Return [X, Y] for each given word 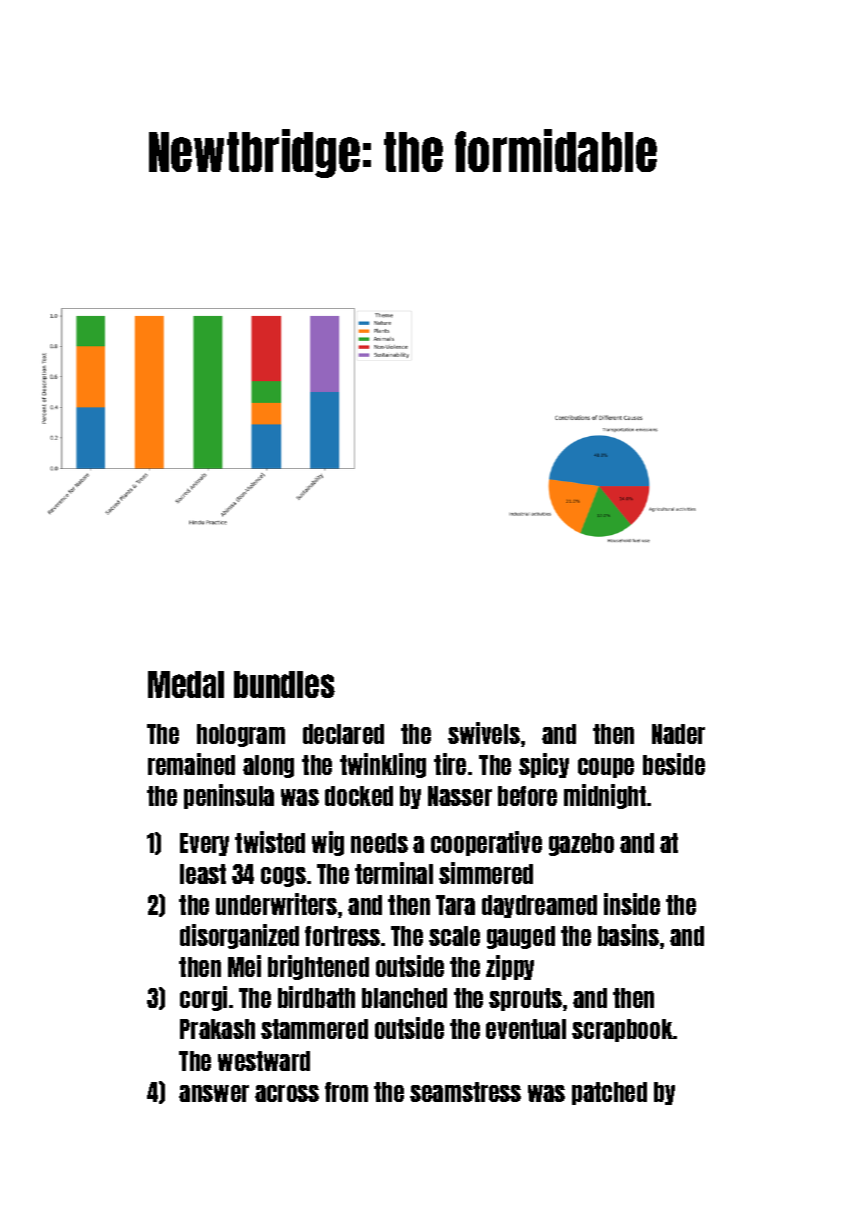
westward [264, 1061]
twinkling [383, 765]
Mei [244, 966]
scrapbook [622, 1030]
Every [204, 844]
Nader [678, 734]
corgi [203, 998]
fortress [342, 936]
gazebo [581, 844]
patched [609, 1093]
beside [674, 764]
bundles [284, 684]
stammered [314, 1029]
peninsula [229, 796]
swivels [484, 733]
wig [328, 843]
